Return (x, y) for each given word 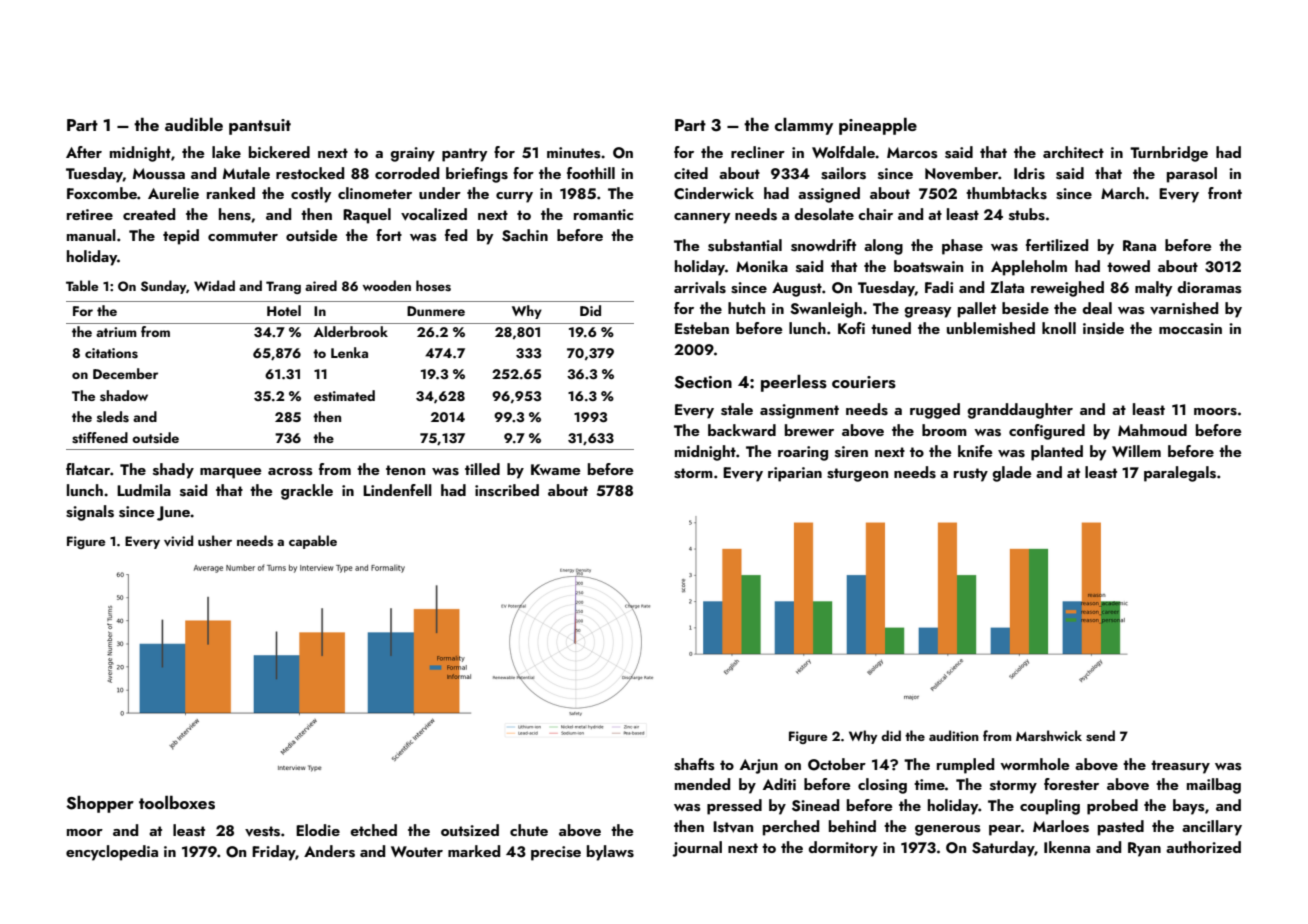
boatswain (928, 266)
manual (91, 235)
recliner (758, 152)
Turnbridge (1169, 154)
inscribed (507, 490)
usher (215, 541)
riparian (795, 474)
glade (1012, 474)
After (84, 152)
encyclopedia (112, 853)
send (1100, 736)
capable (313, 542)
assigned (829, 195)
